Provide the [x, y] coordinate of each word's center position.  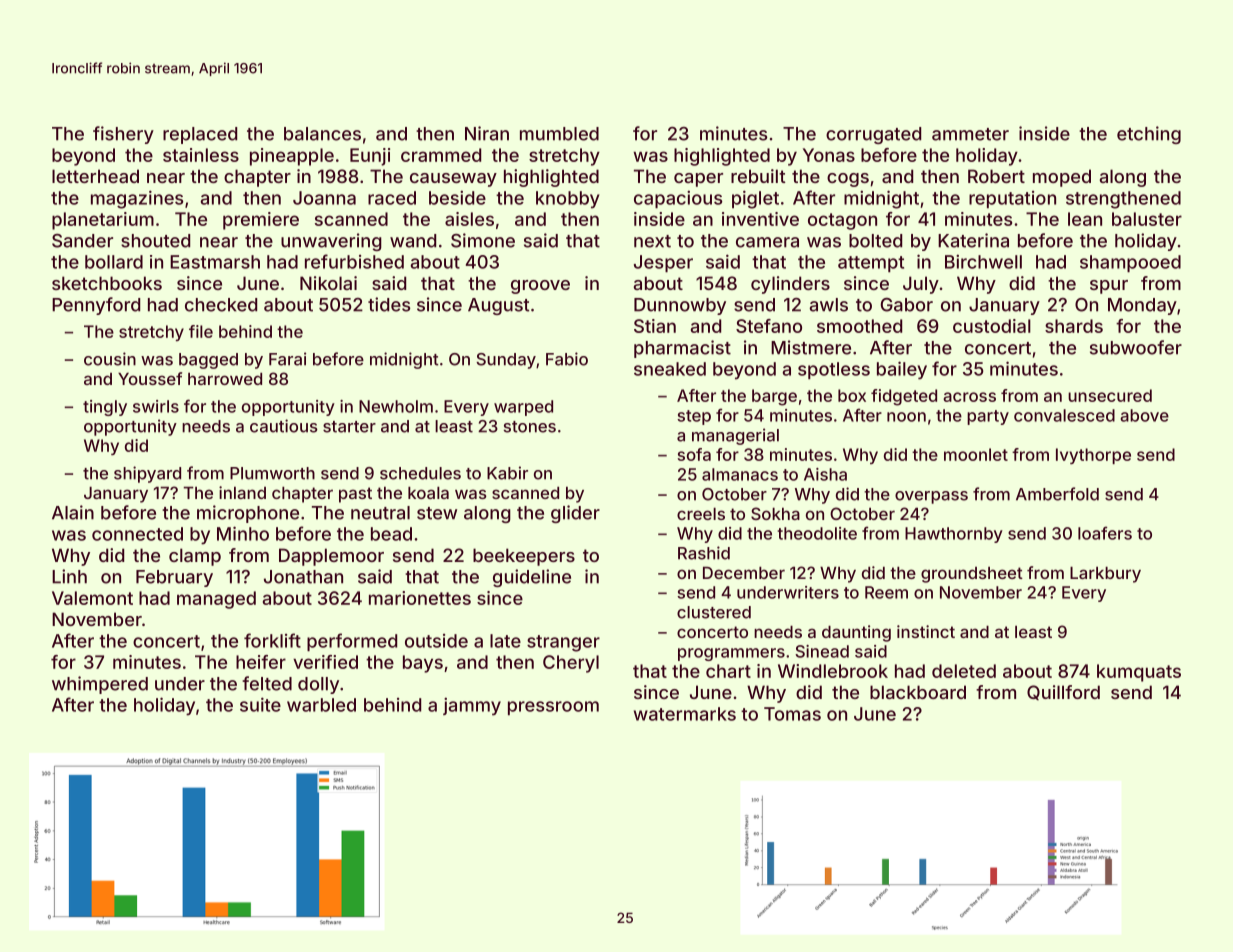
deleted [964, 671]
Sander [82, 241]
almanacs [740, 474]
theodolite [817, 533]
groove [540, 287]
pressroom [553, 708]
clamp [195, 557]
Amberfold [1057, 494]
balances [322, 134]
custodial [992, 326]
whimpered [100, 685]
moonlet [976, 454]
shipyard [147, 474]
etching [1149, 135]
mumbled [559, 134]
